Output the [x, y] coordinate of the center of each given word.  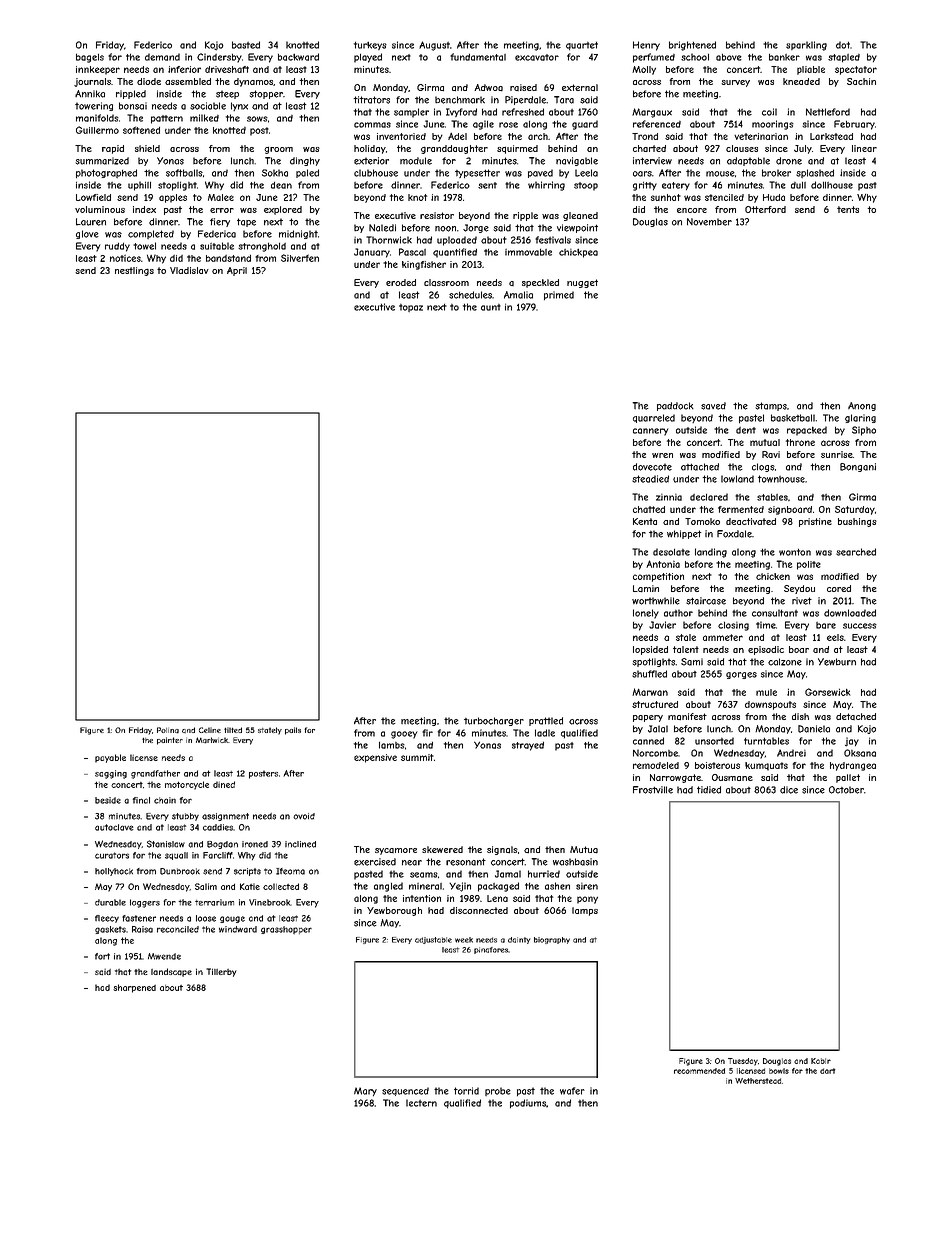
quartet [582, 46]
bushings [857, 522]
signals [502, 850]
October [846, 790]
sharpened [134, 988]
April [237, 271]
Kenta [645, 521]
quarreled [654, 418]
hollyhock [114, 872]
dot [843, 45]
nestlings [134, 271]
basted [246, 45]
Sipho [864, 431]
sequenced [405, 1091]
